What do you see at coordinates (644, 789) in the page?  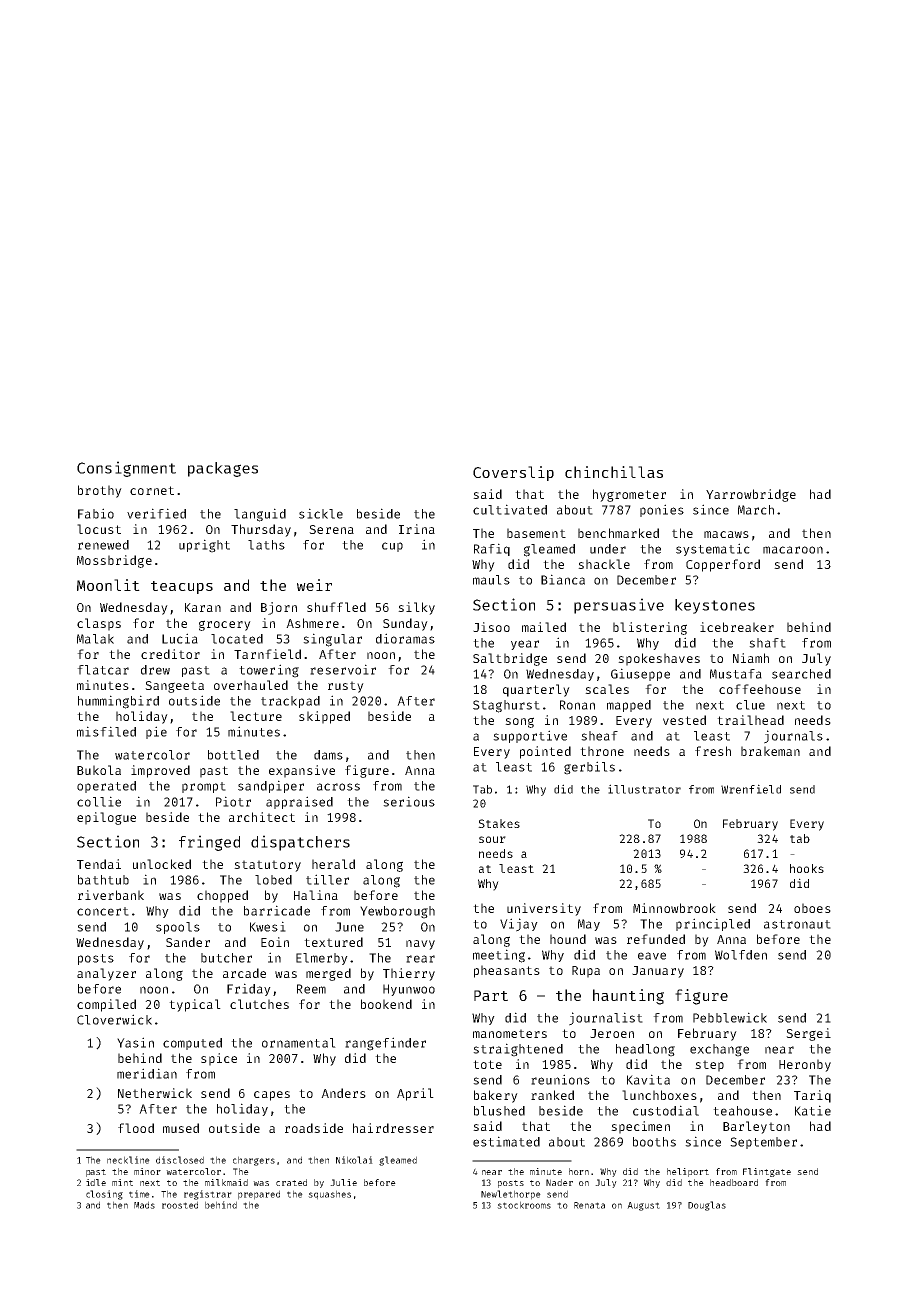 I see `illustrator` at bounding box center [644, 789].
